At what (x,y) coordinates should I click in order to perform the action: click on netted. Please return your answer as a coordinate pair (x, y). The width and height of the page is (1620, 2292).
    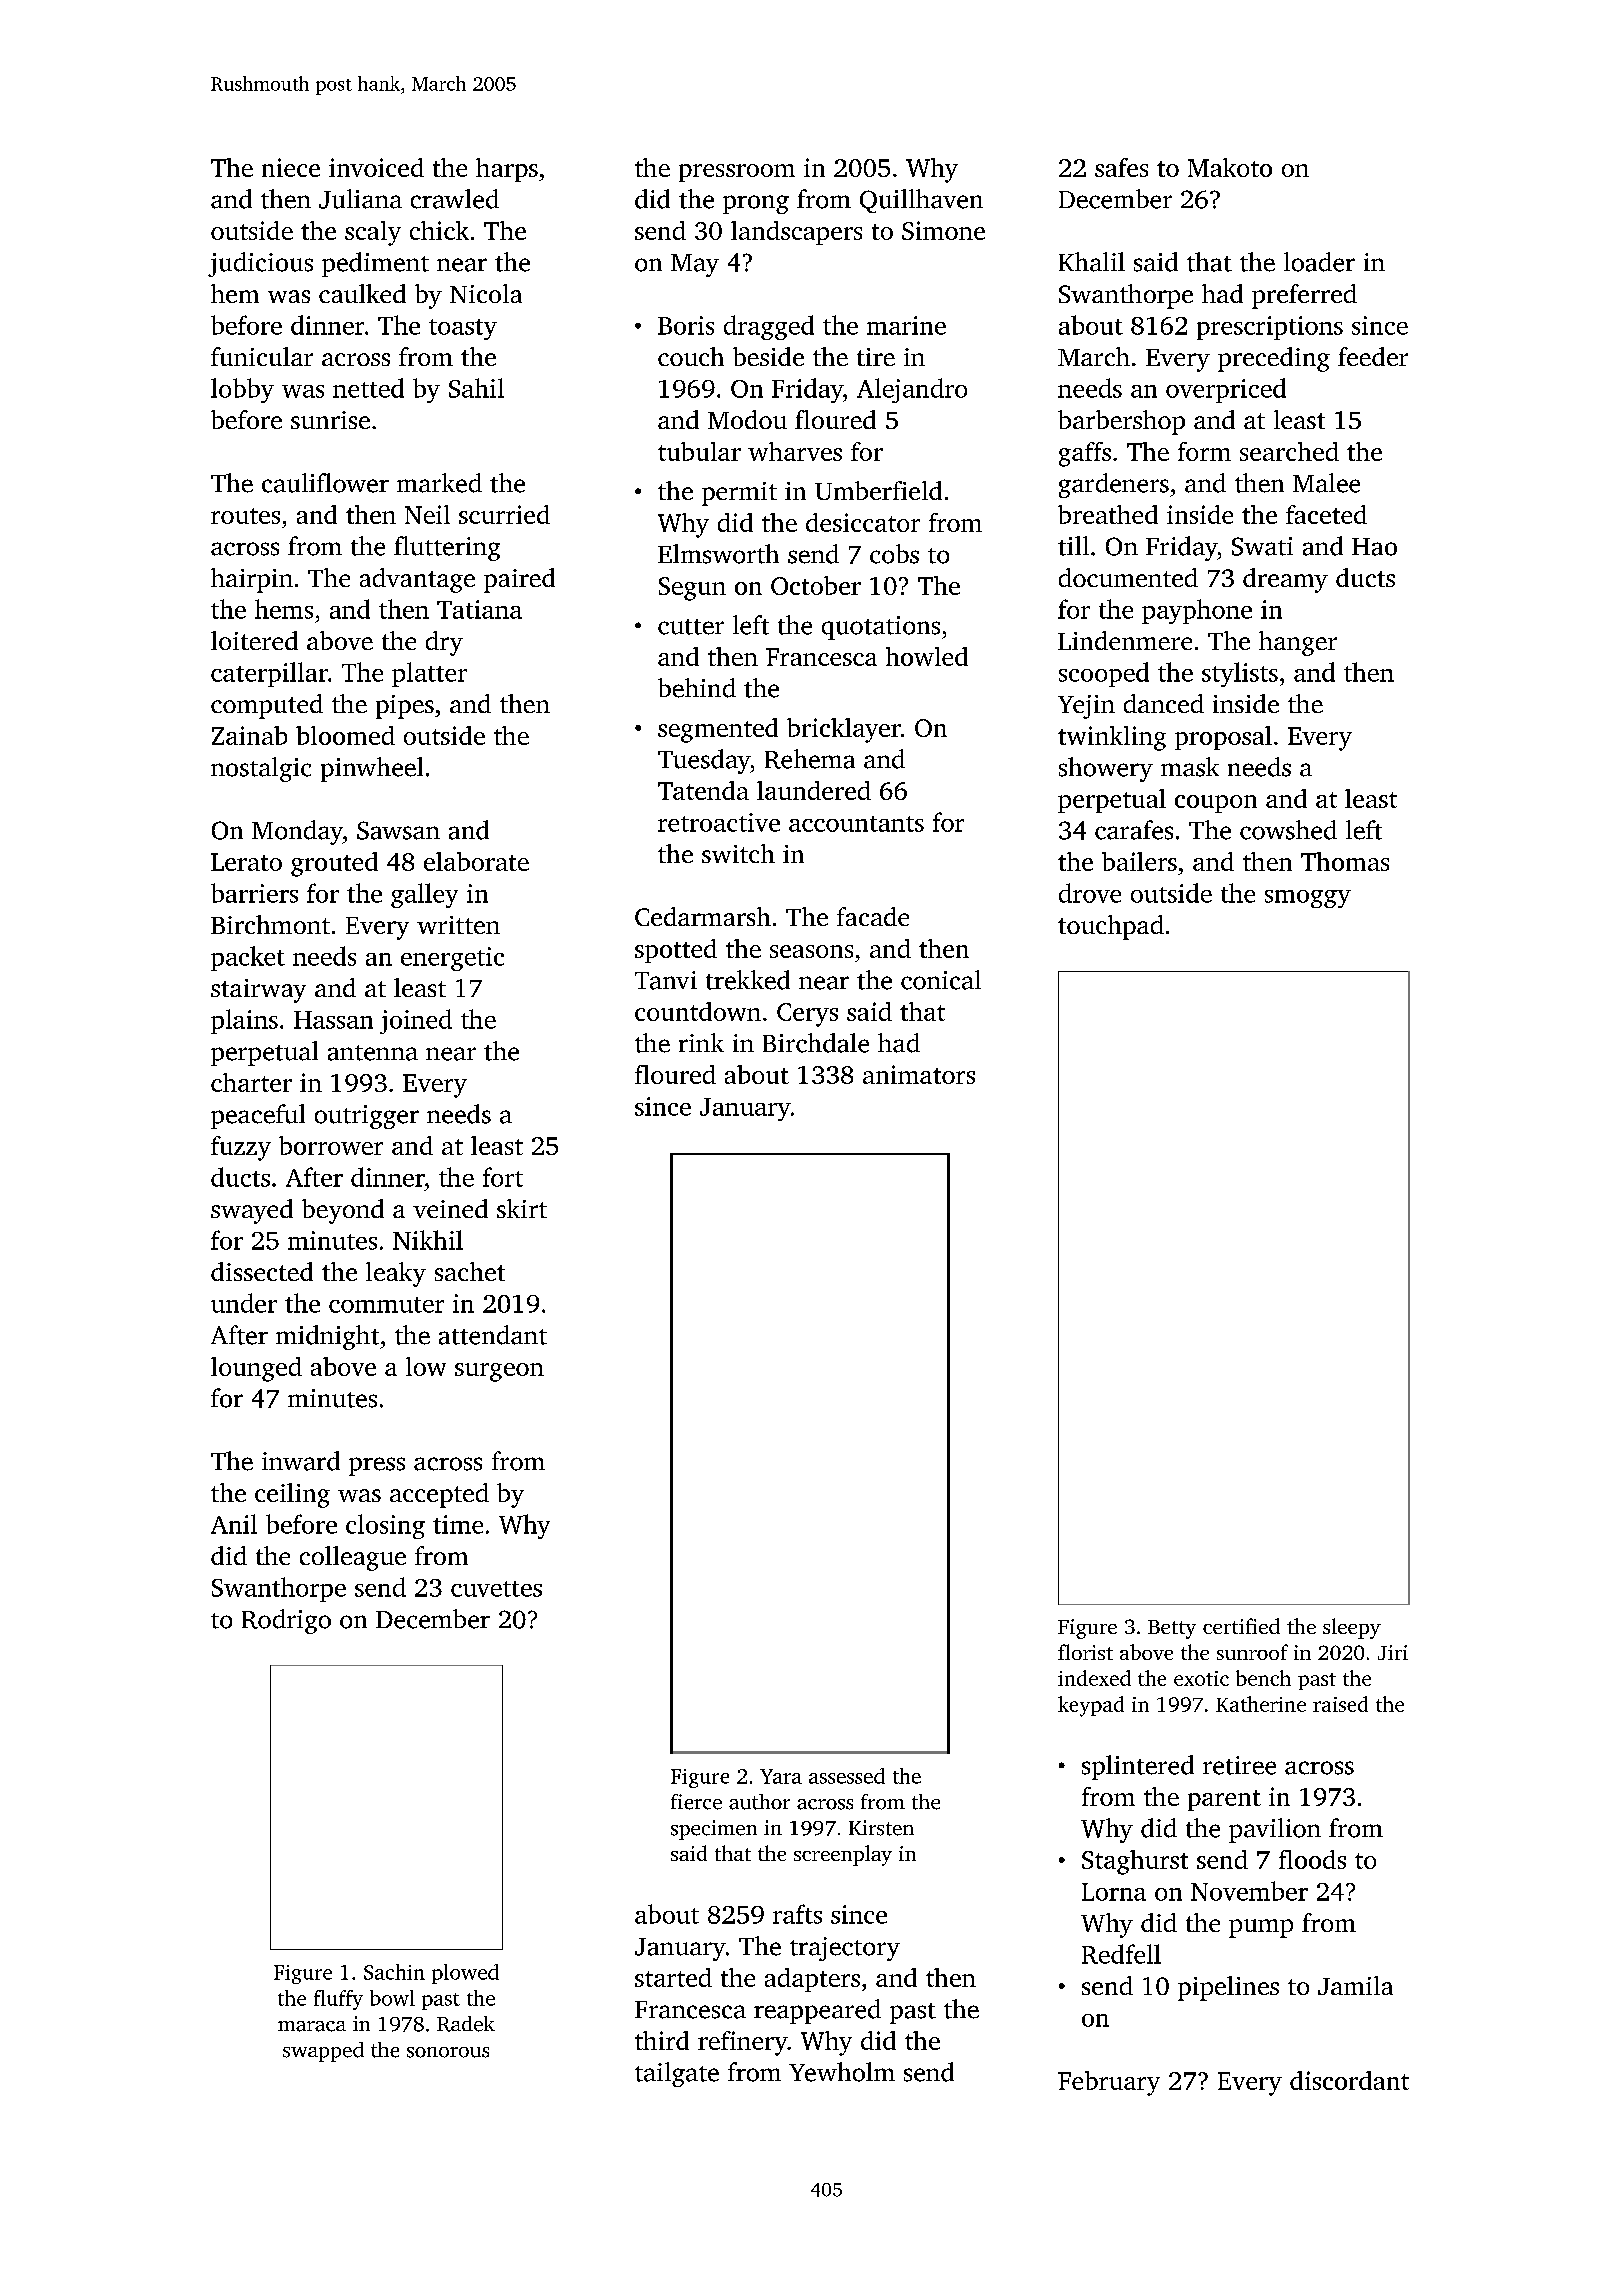
    Looking at the image, I should click on (368, 388).
